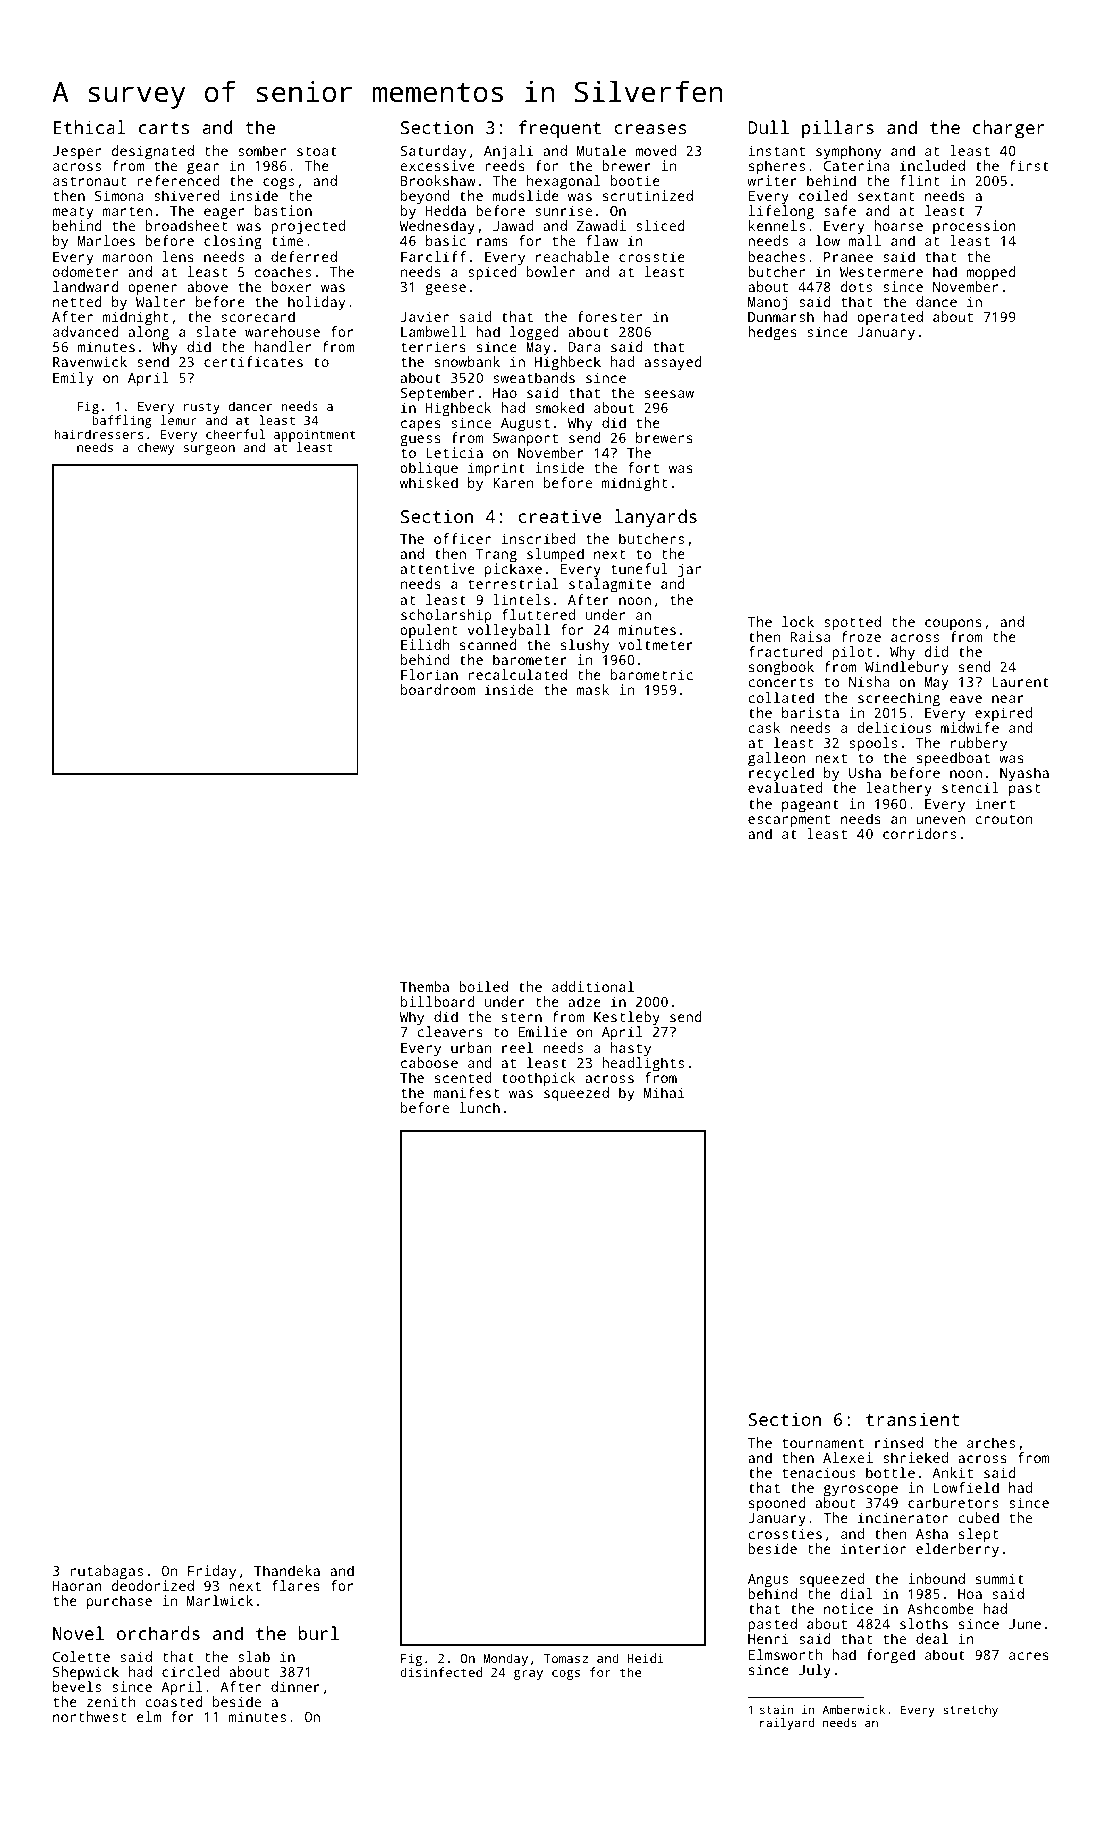 This screenshot has width=1106, height=1822. Describe the element at coordinates (480, 1107) in the screenshot. I see `lunch` at that location.
